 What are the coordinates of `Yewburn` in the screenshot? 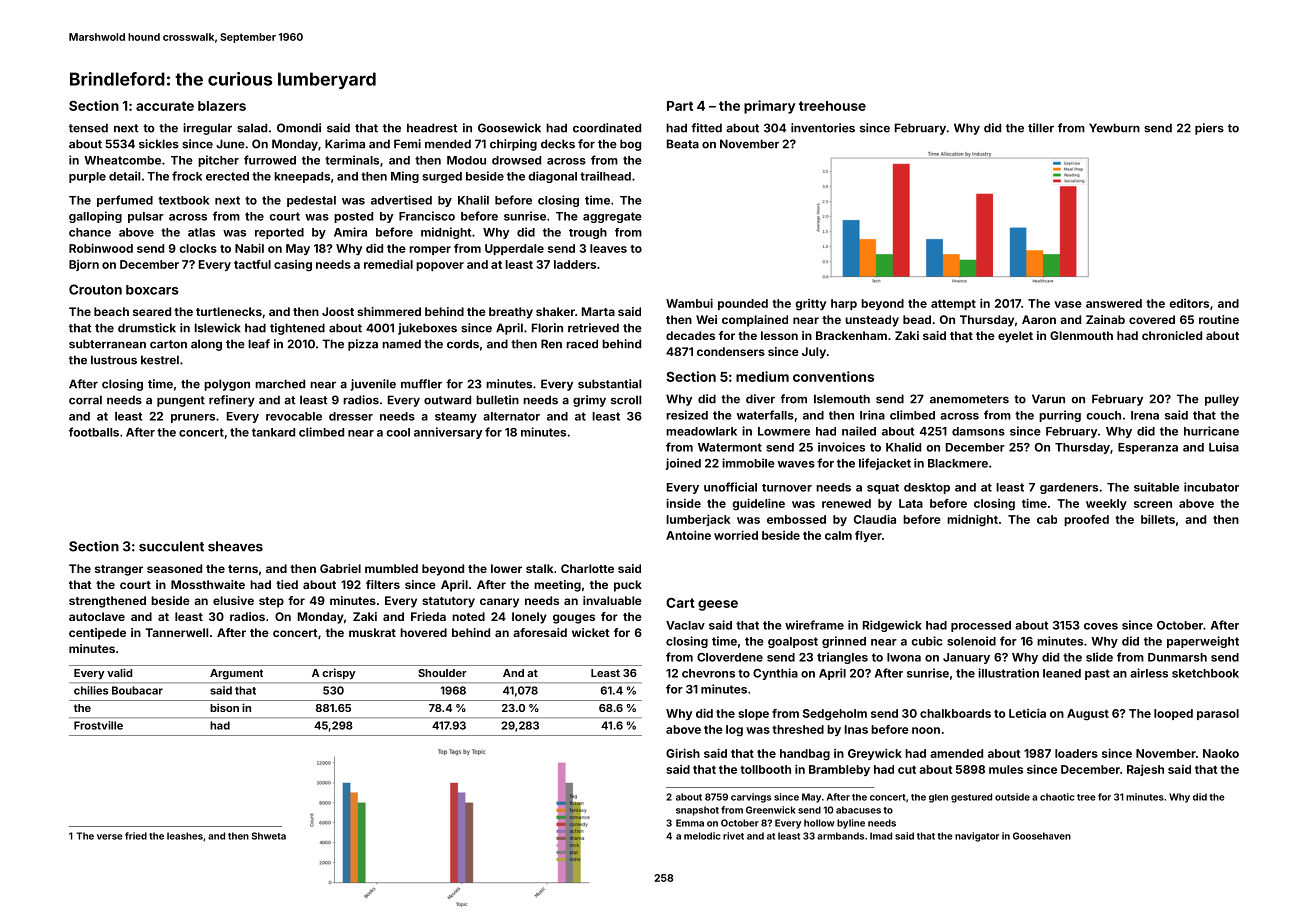 It's located at (1114, 128).
